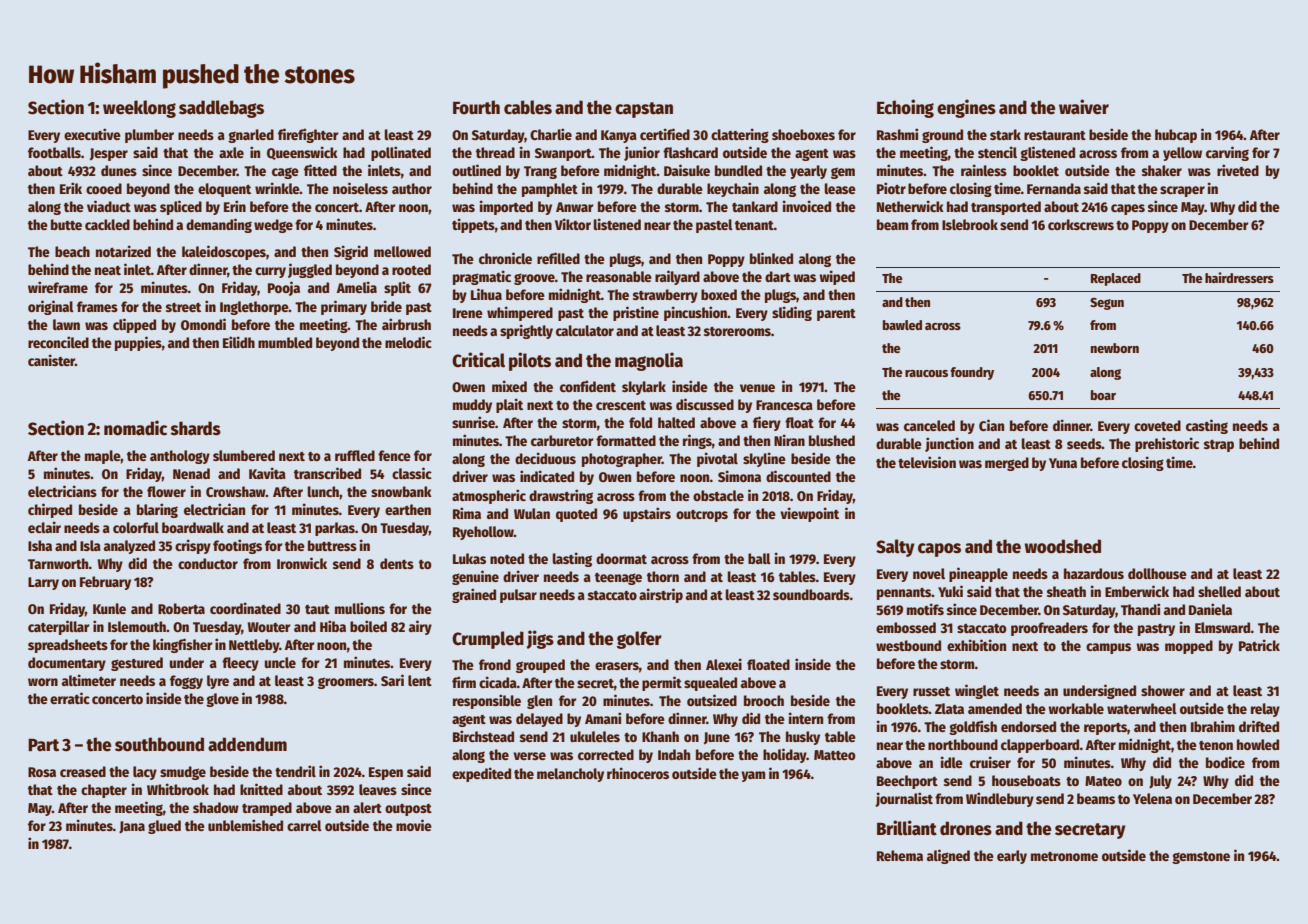 This screenshot has height=924, width=1308. Describe the element at coordinates (1201, 858) in the screenshot. I see `gemstone` at that location.
